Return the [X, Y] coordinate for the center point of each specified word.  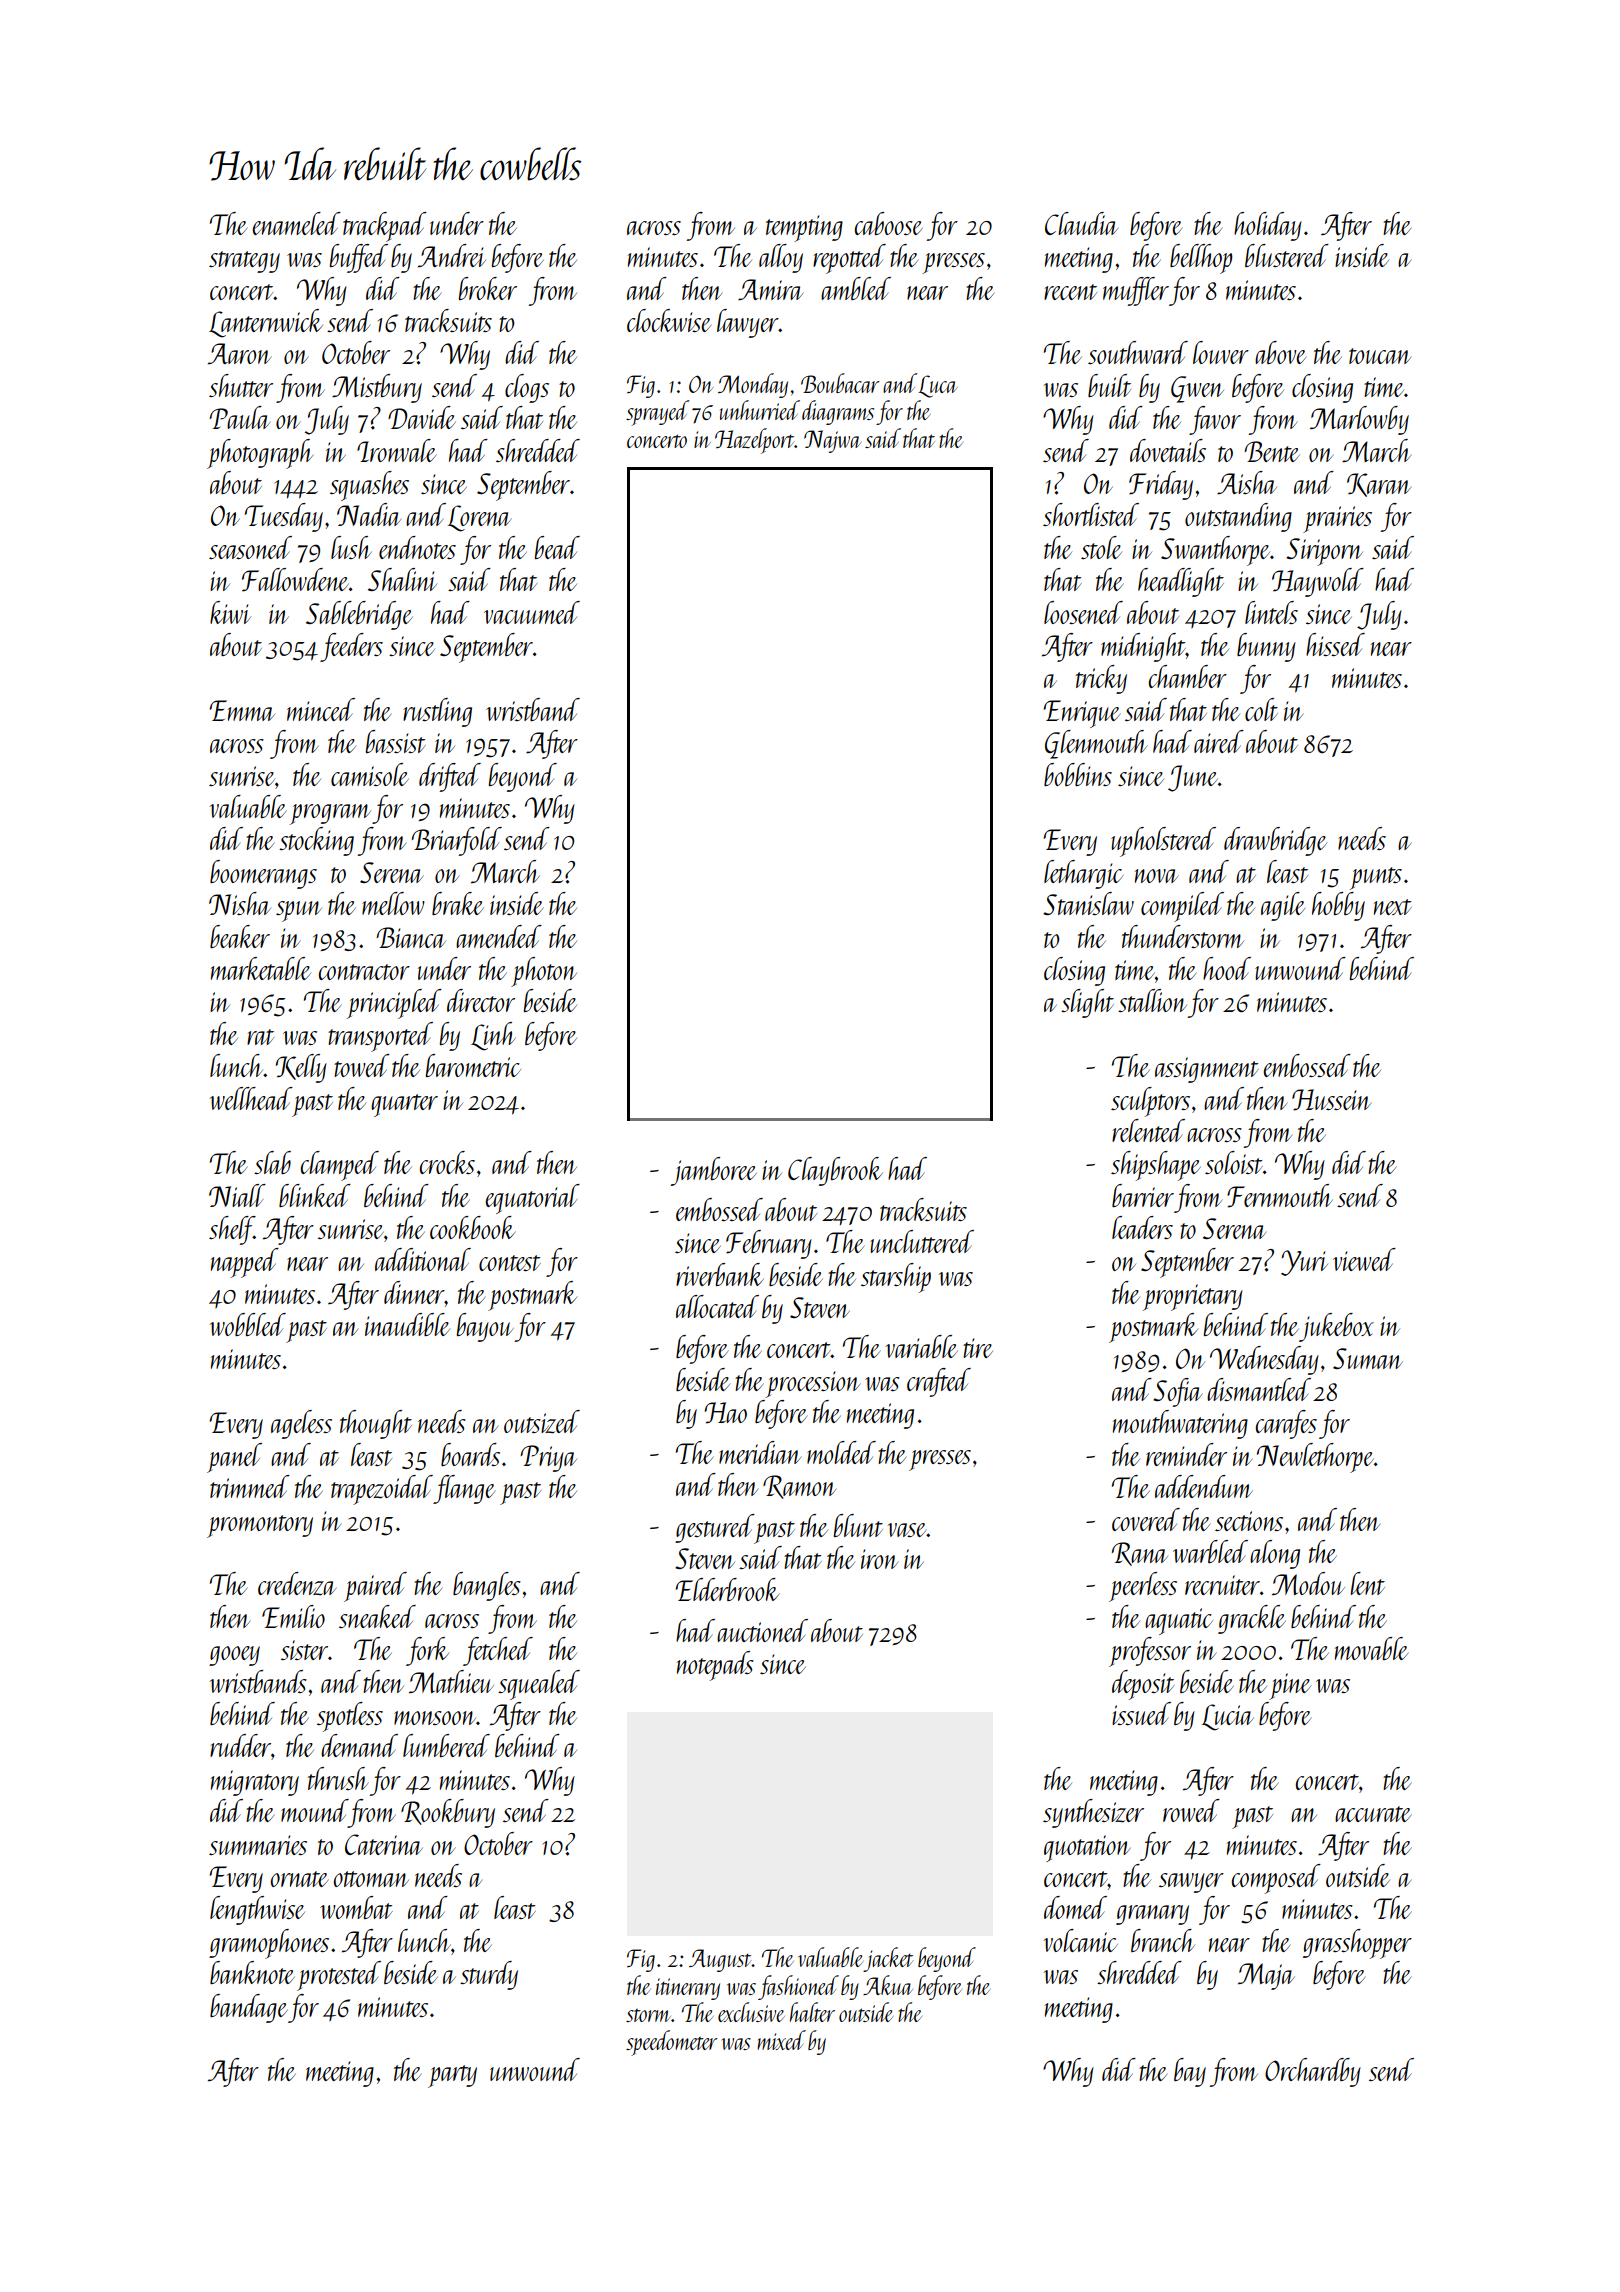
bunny [1266, 647]
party [452, 2076]
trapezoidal [382, 1490]
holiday [1268, 226]
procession [813, 1384]
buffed [358, 258]
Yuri [1304, 1263]
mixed [781, 2040]
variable [921, 1346]
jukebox [1336, 1327]
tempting [804, 228]
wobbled [247, 1324]
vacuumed [532, 612]
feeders [351, 647]
